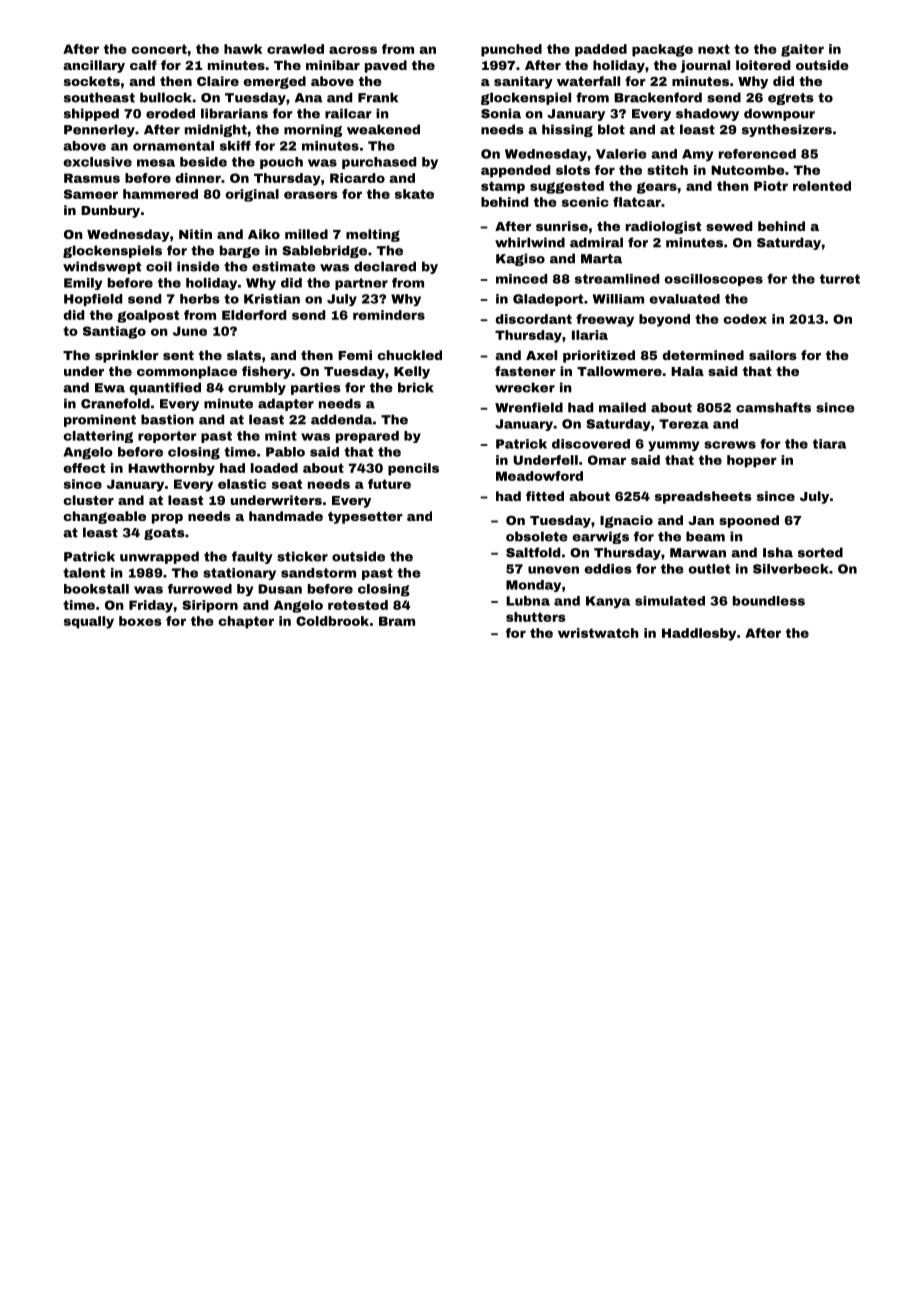 The image size is (924, 1308). Describe the element at coordinates (802, 50) in the document. I see `gaiter` at that location.
